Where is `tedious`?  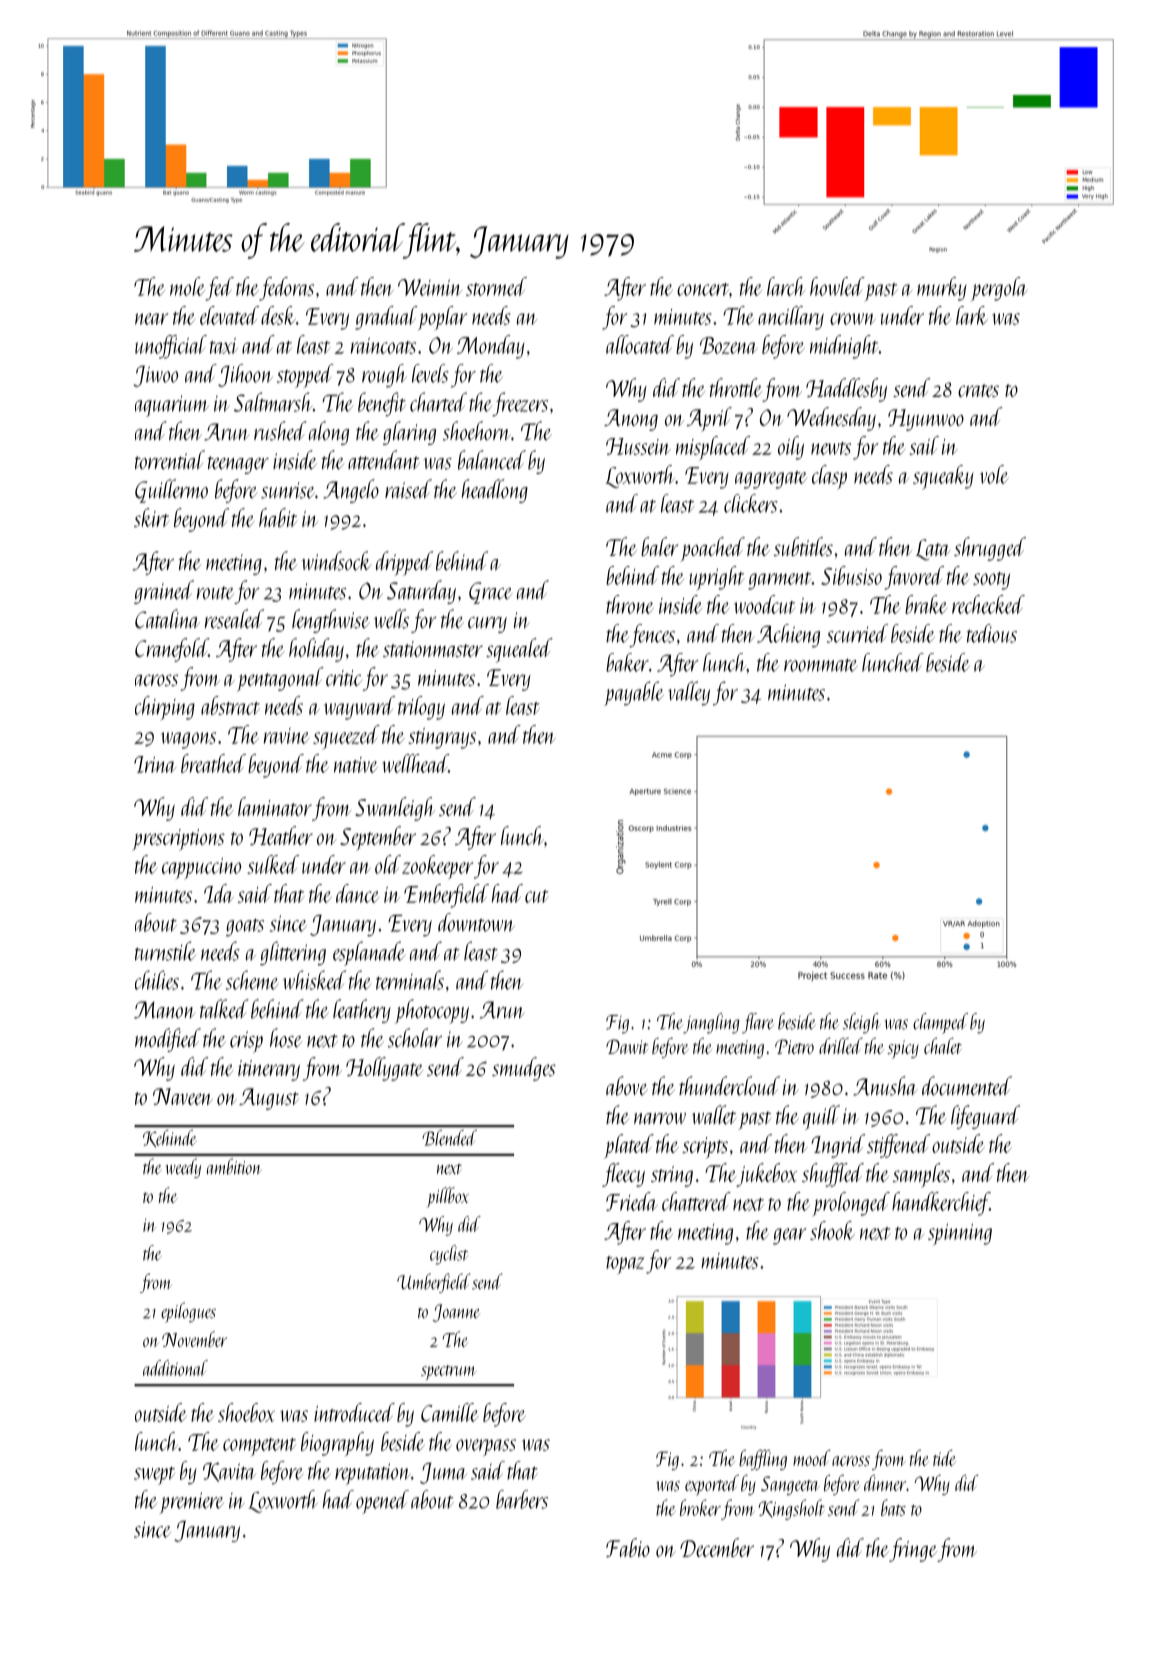 tedious is located at coordinates (992, 633).
